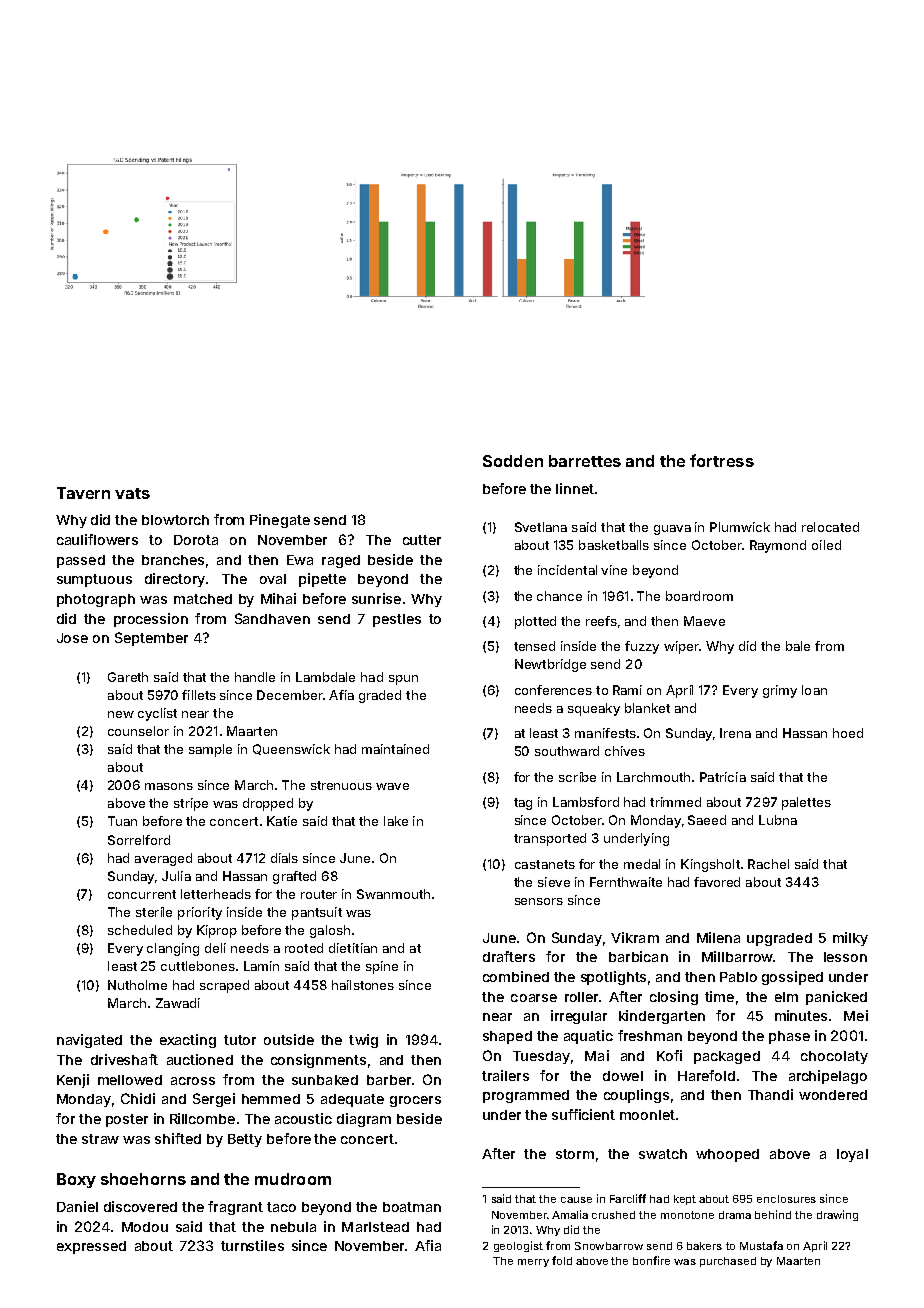 The height and width of the screenshot is (1308, 924). Describe the element at coordinates (415, 1101) in the screenshot. I see `grocers` at that location.
